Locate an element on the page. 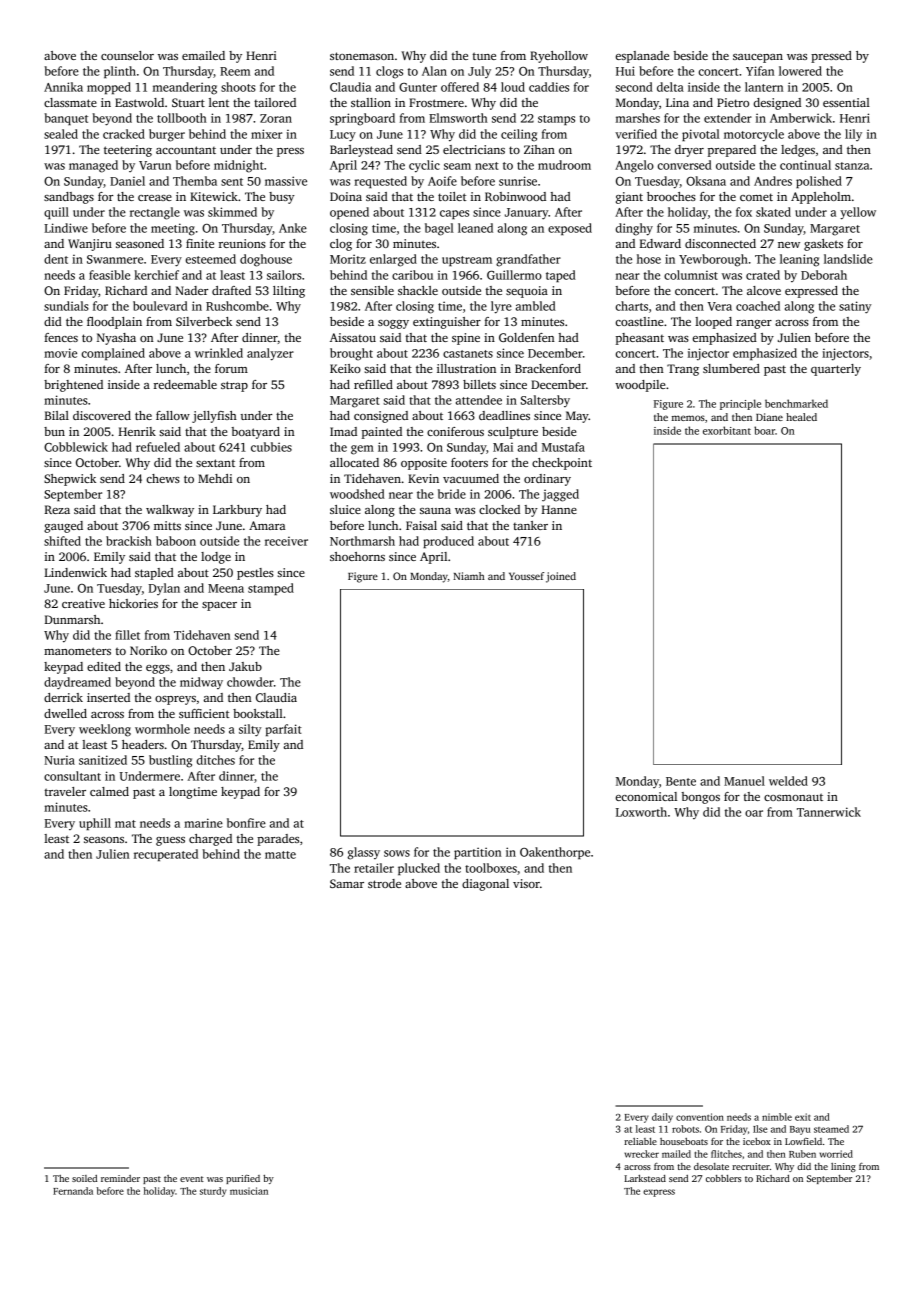 The height and width of the page is (1308, 924). Fernanda is located at coordinates (73, 1191).
